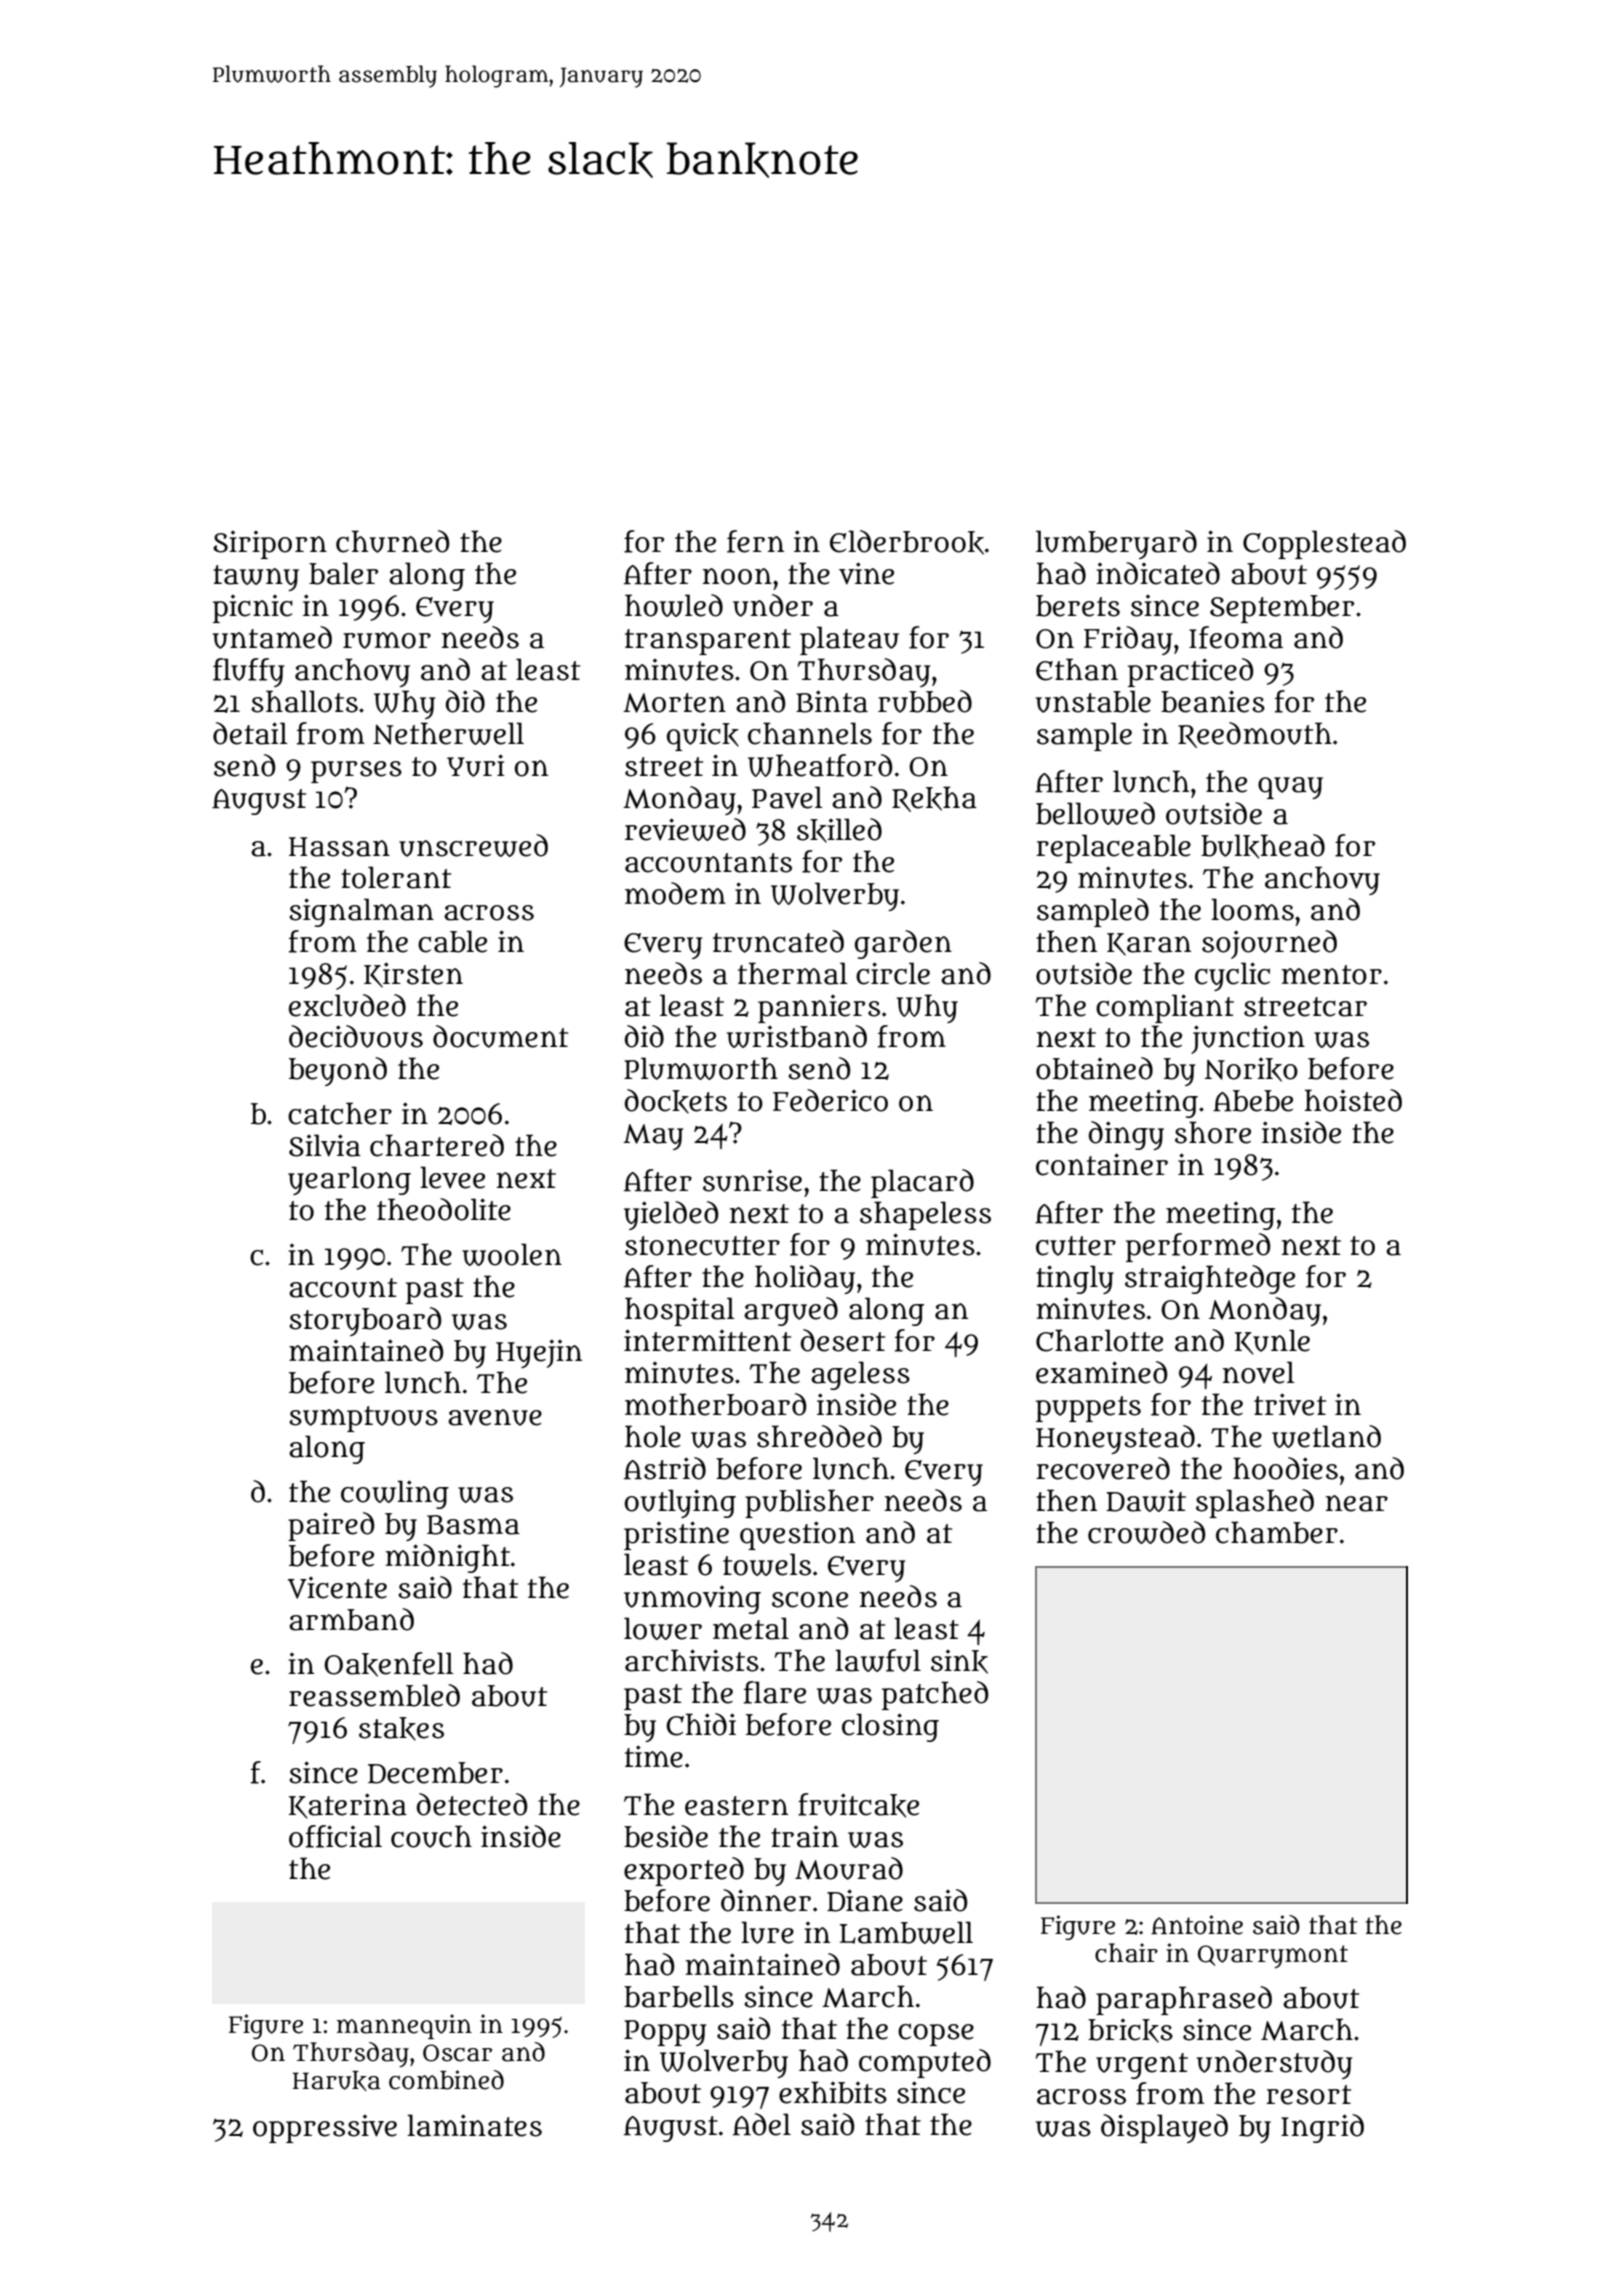  What do you see at coordinates (797, 1036) in the document?
I see `wristband` at bounding box center [797, 1036].
